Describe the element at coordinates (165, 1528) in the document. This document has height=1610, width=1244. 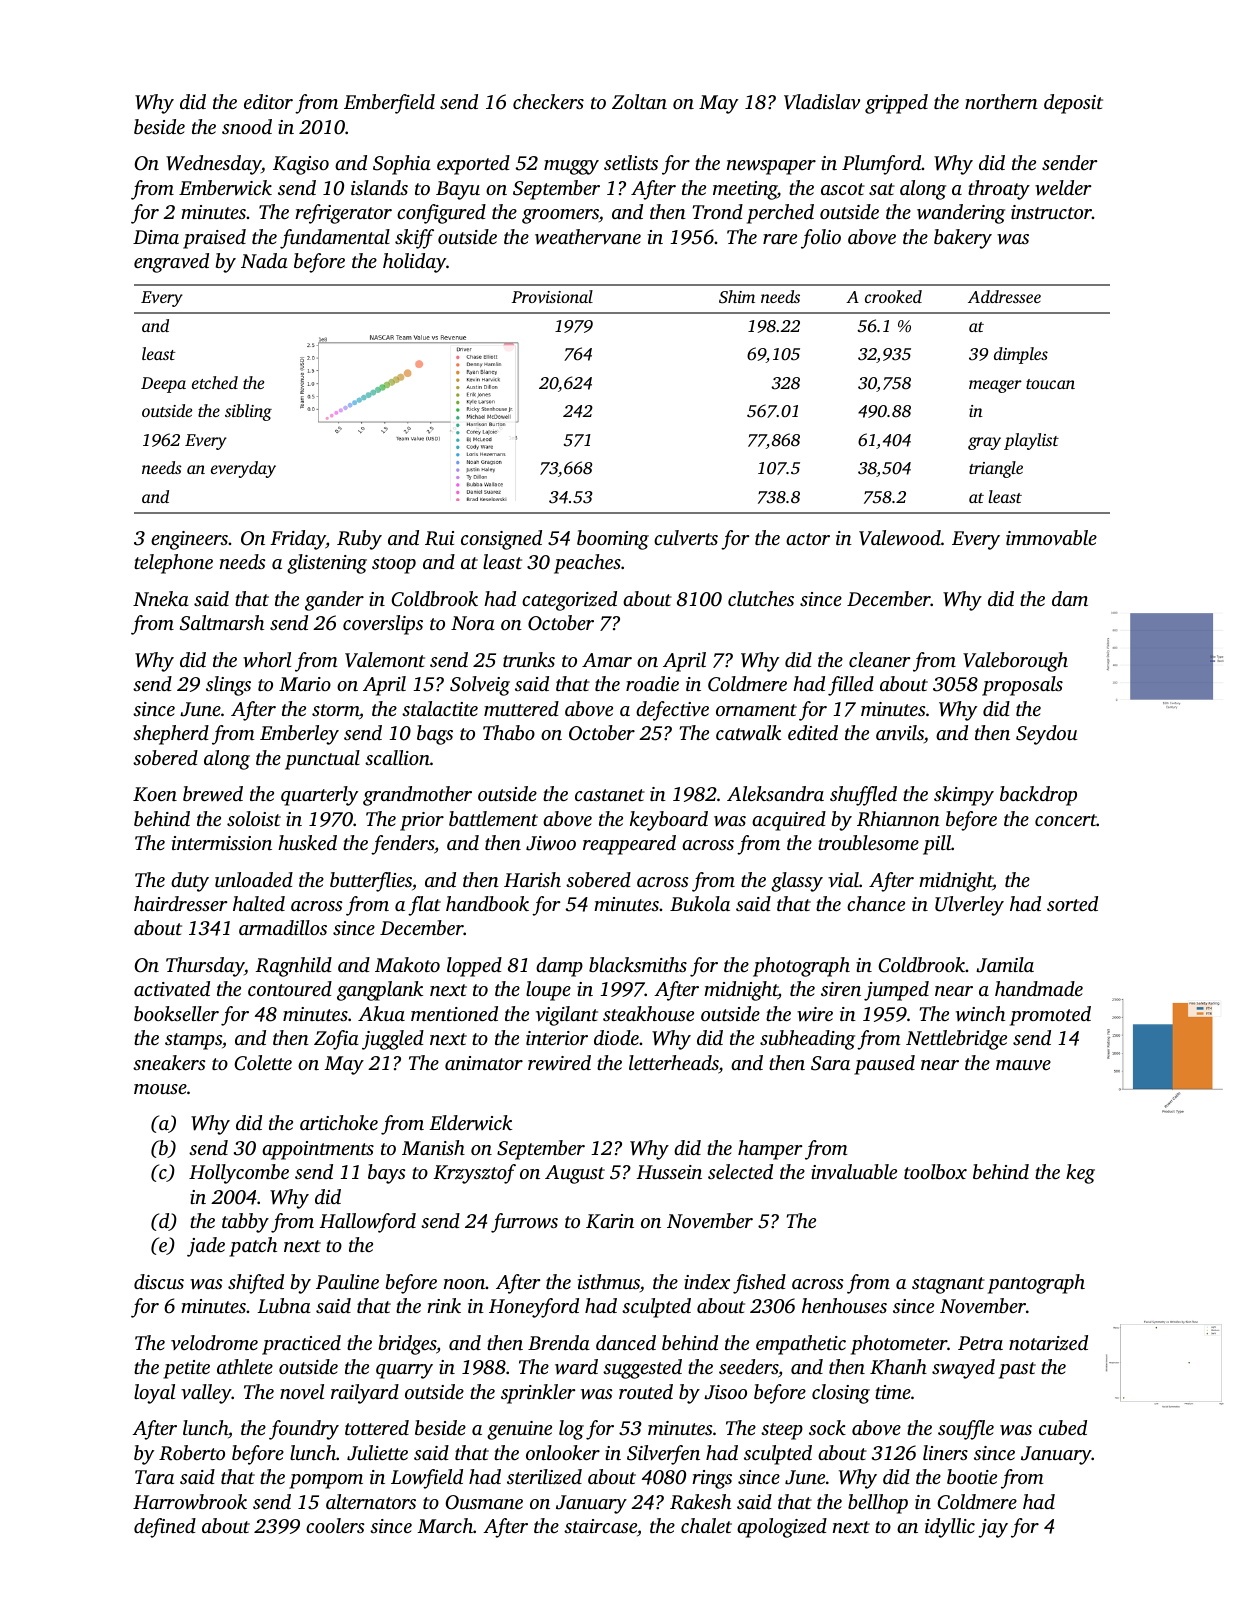
I see `defined` at that location.
